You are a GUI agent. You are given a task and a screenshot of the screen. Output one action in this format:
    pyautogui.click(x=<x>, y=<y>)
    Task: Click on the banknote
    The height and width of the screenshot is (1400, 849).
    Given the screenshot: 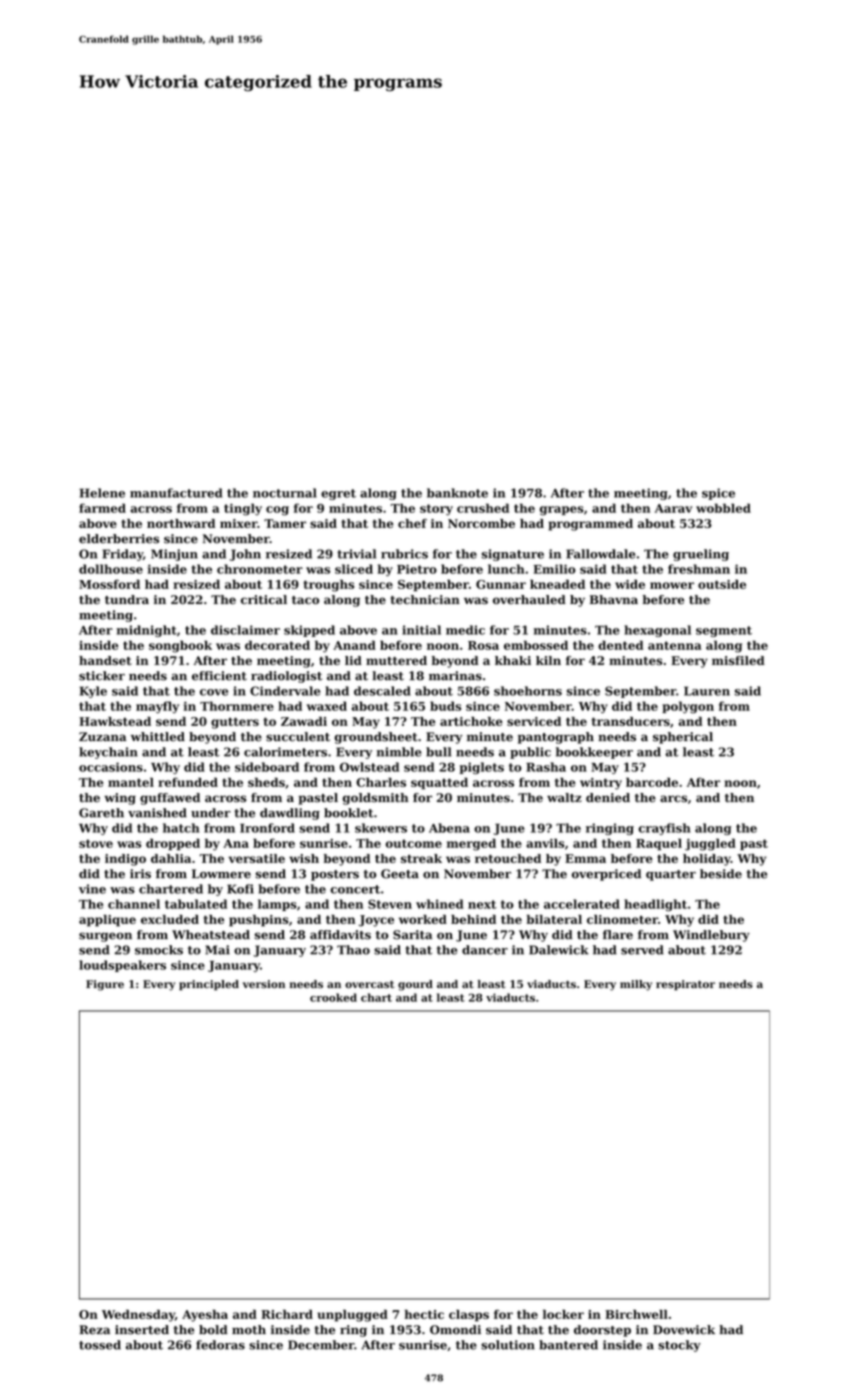 What is the action you would take?
    pyautogui.click(x=457, y=493)
